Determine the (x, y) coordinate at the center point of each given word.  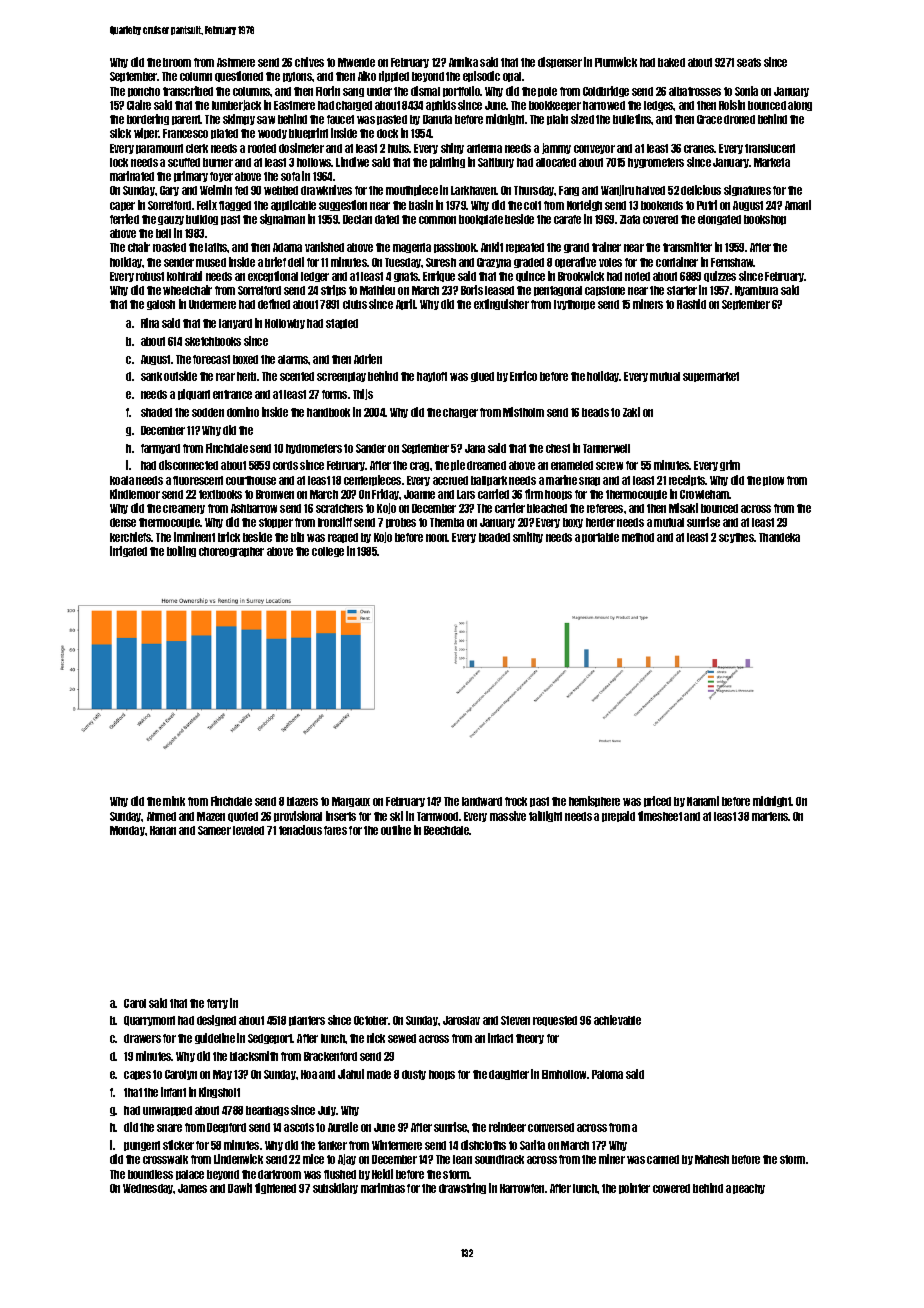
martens (770, 816)
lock (119, 162)
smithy (528, 537)
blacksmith (254, 1056)
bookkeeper (555, 106)
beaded (494, 537)
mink (174, 801)
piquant (194, 394)
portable (600, 538)
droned (739, 119)
